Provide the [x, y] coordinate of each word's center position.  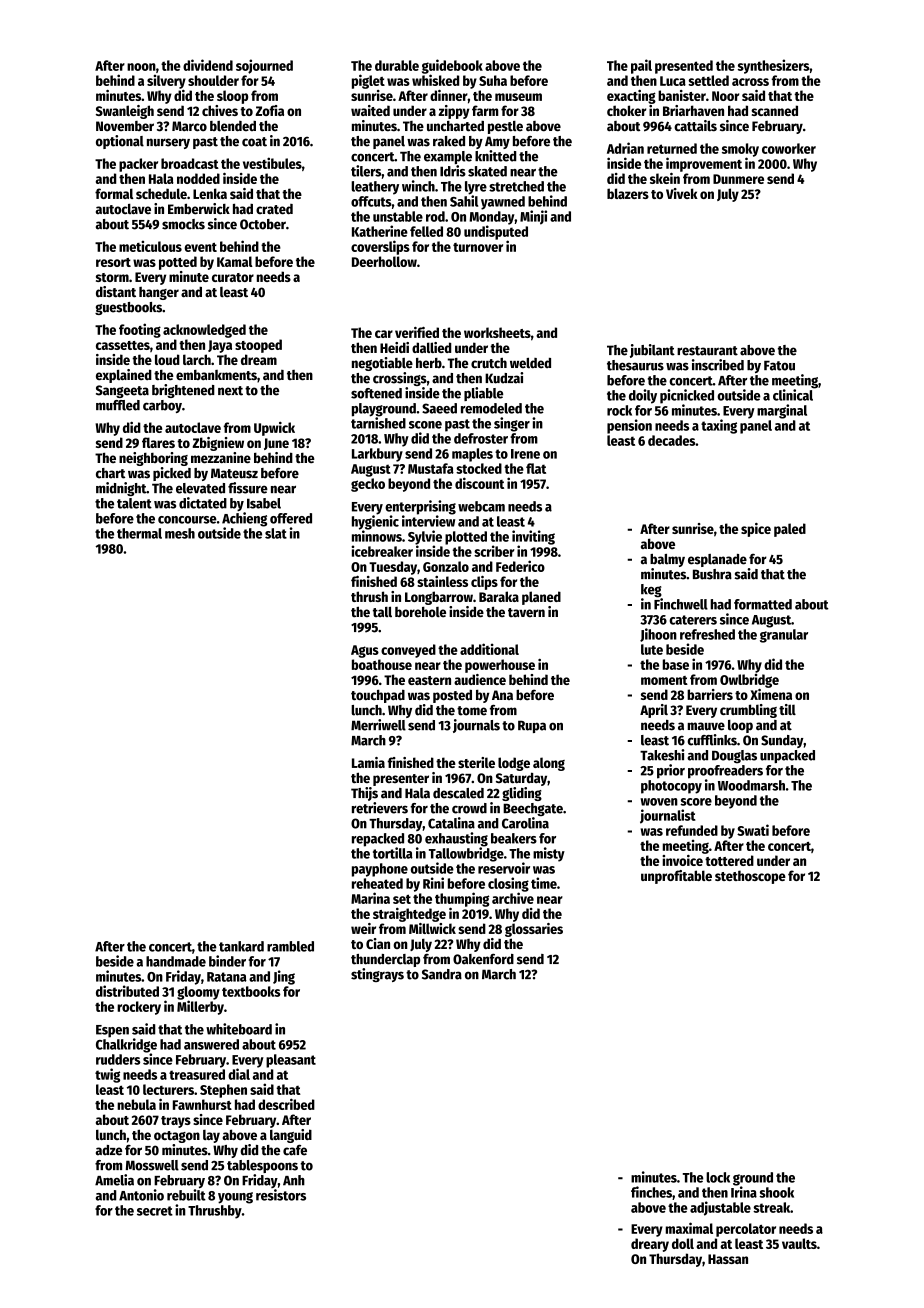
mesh [180, 533]
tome [472, 711]
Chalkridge [126, 1045]
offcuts [371, 201]
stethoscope [750, 877]
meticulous [150, 246]
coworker [789, 148]
